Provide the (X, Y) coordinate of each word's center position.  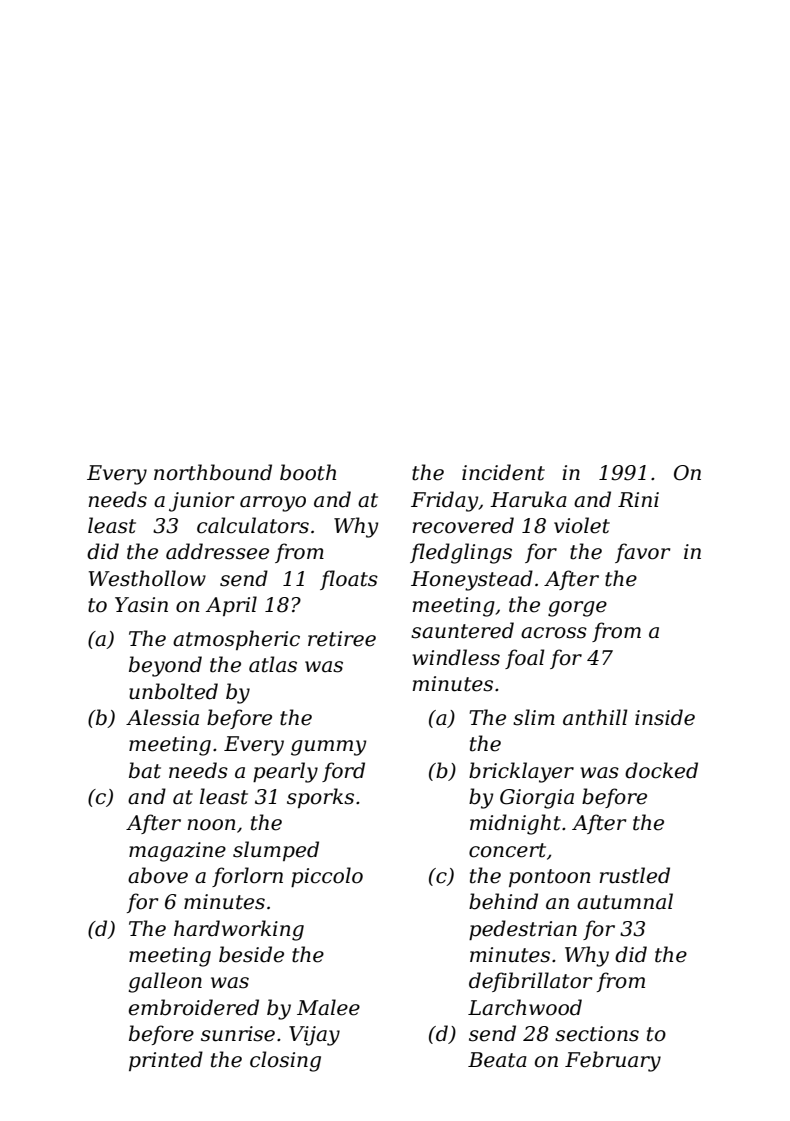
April (231, 606)
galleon (165, 982)
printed (166, 1061)
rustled (635, 875)
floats (349, 580)
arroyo (273, 504)
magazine (177, 852)
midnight (515, 824)
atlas (273, 664)
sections (597, 1034)
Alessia (162, 717)
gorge (577, 609)
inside (665, 717)
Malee (328, 1007)
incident (503, 472)
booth (308, 472)
